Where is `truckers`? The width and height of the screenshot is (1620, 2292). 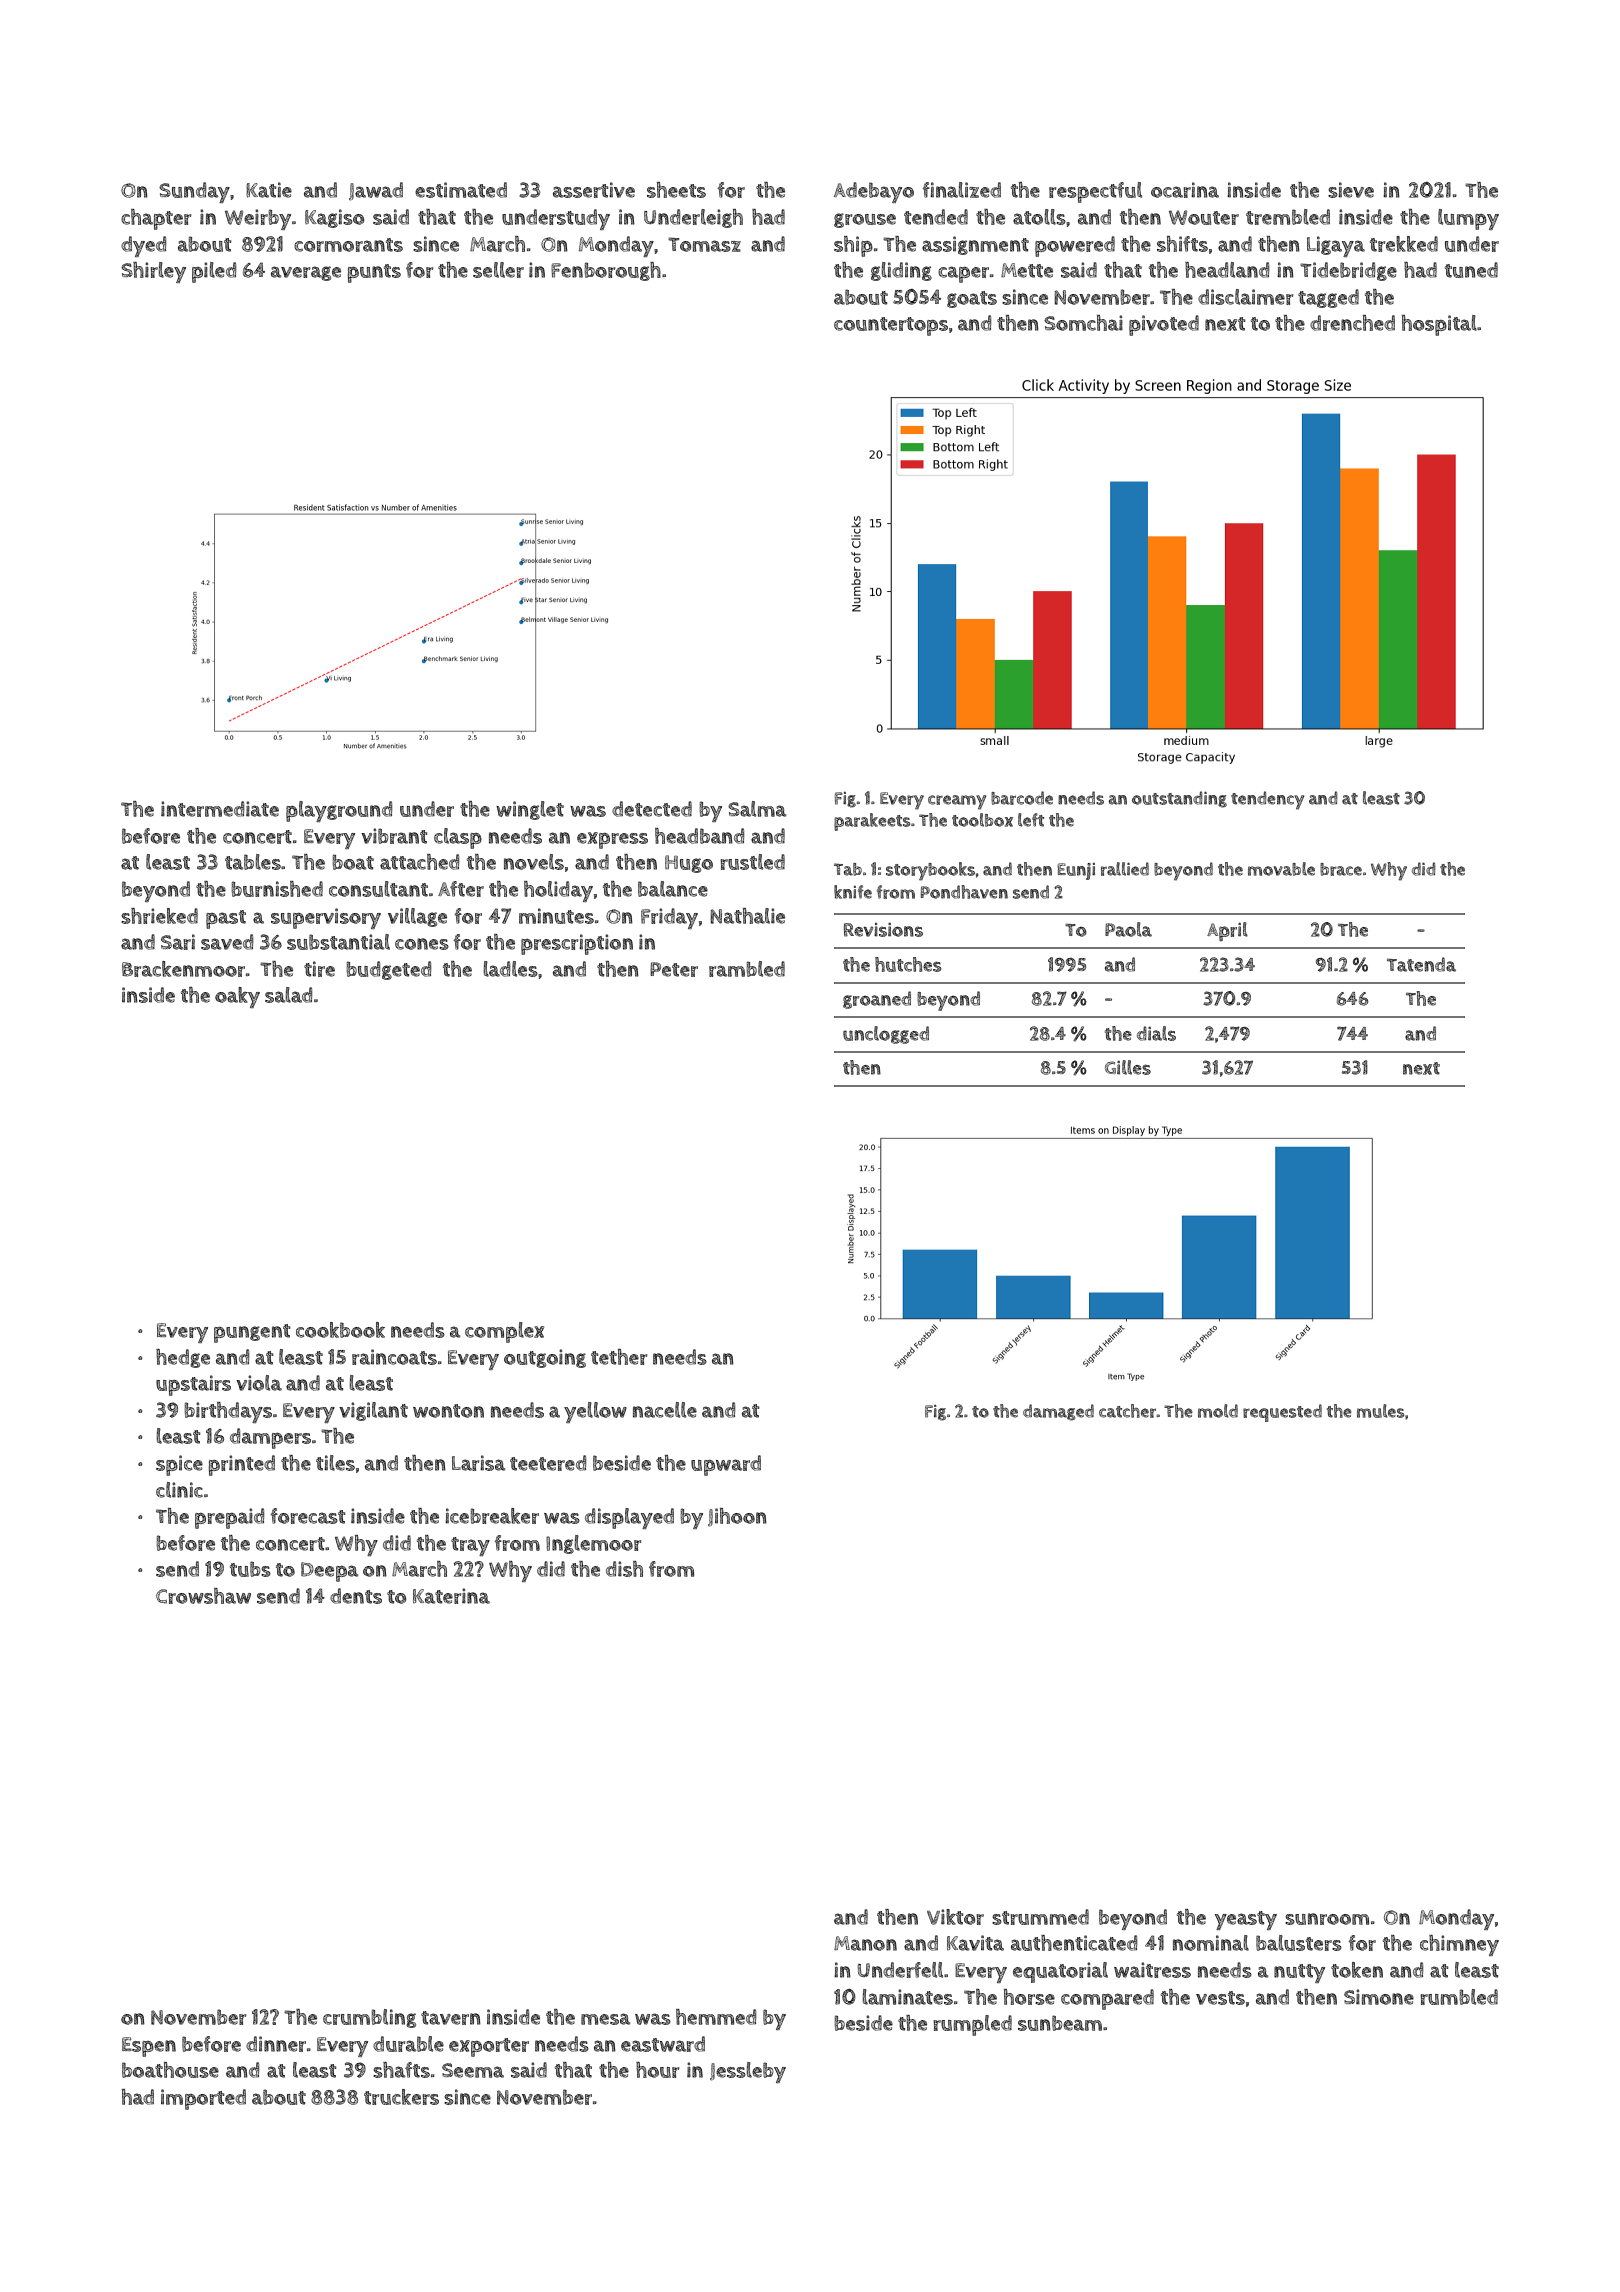
truckers is located at coordinates (401, 2097).
